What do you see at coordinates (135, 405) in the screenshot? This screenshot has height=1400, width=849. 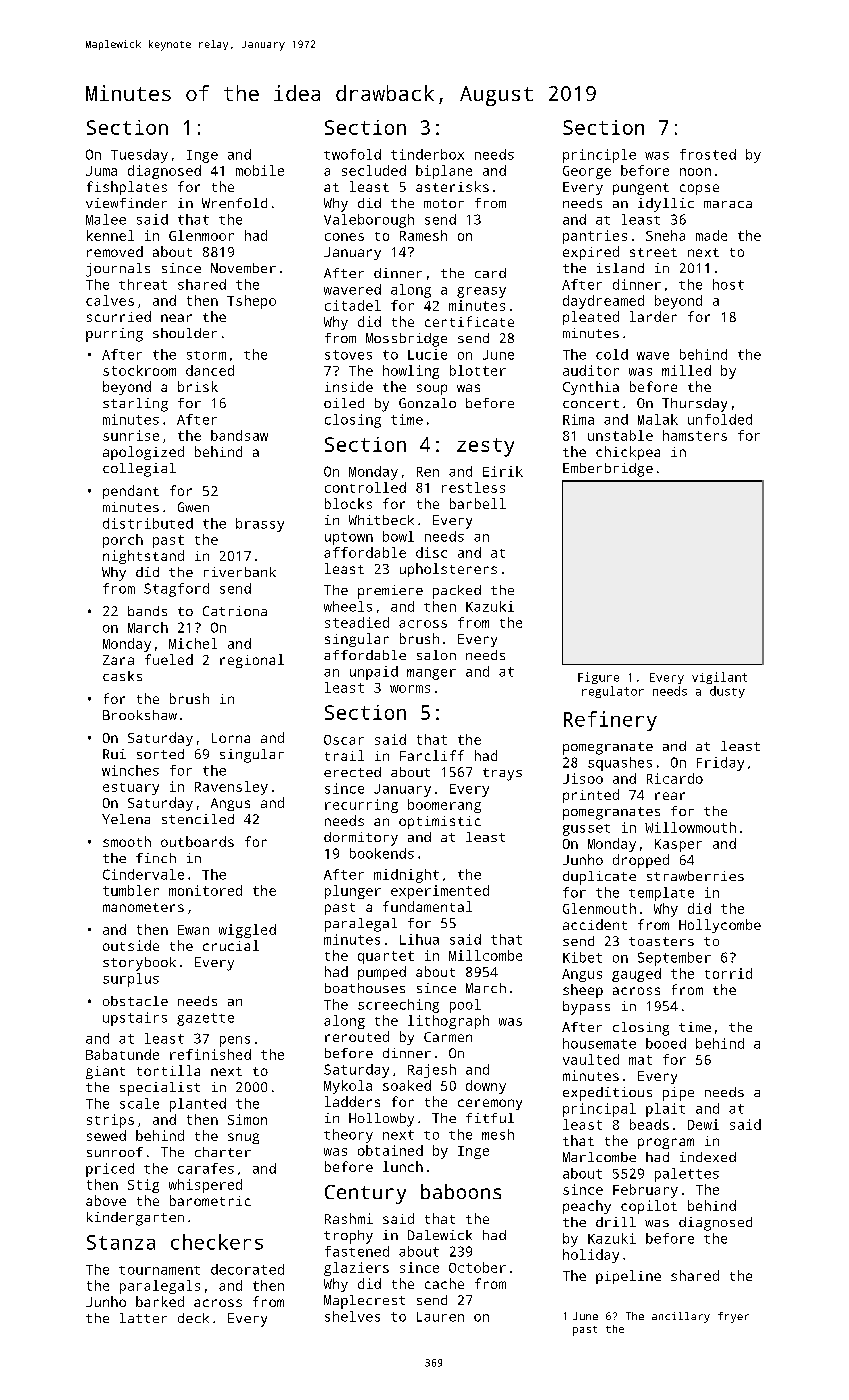 I see `starling` at bounding box center [135, 405].
